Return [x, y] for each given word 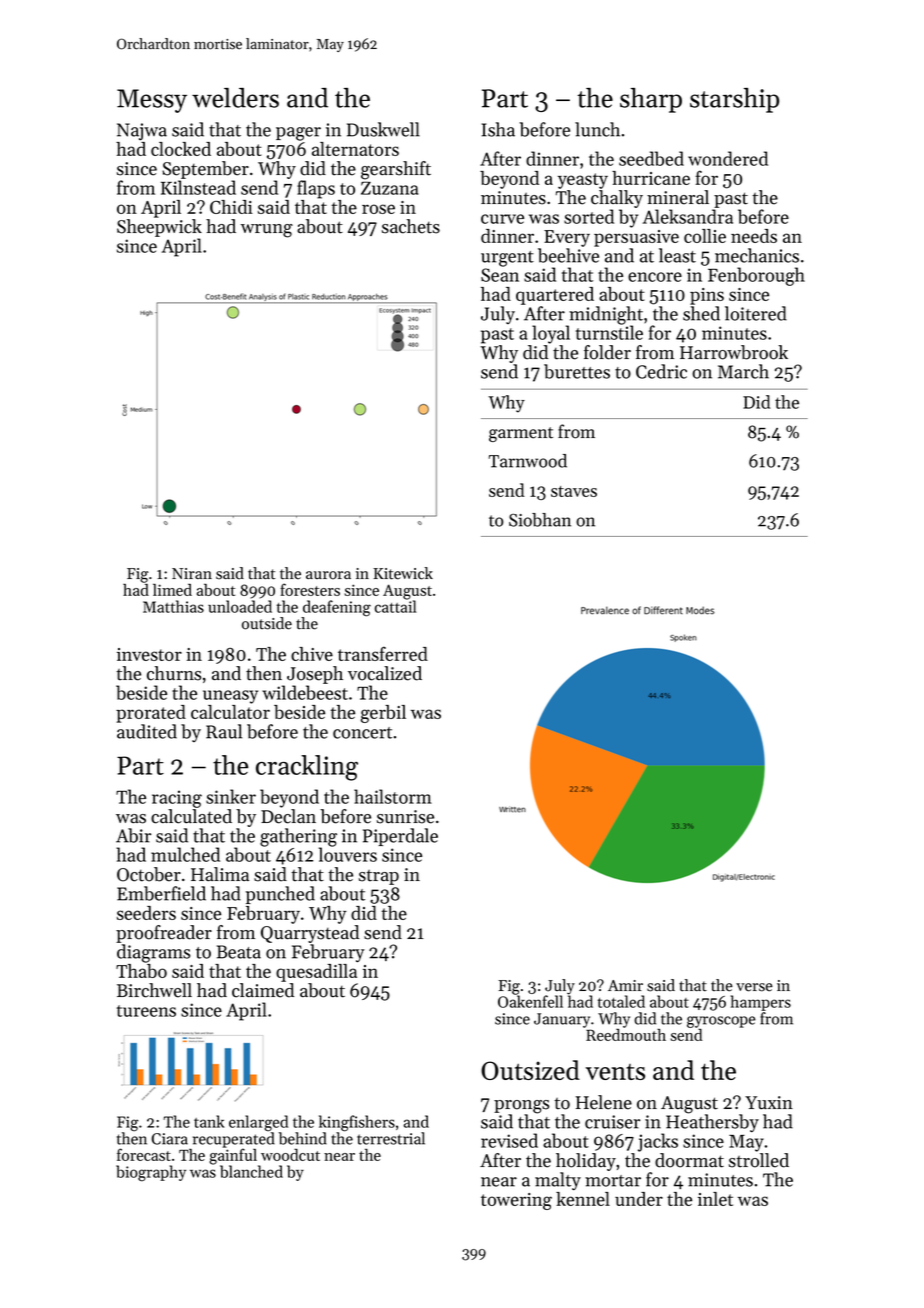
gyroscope [721, 1022]
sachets [411, 226]
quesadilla [316, 973]
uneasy [230, 697]
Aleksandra [688, 216]
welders [235, 98]
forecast [144, 1154]
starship [734, 100]
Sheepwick [159, 228]
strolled [759, 1160]
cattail [395, 606]
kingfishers [357, 1123]
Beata [239, 952]
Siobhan [540, 520]
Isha [498, 129]
